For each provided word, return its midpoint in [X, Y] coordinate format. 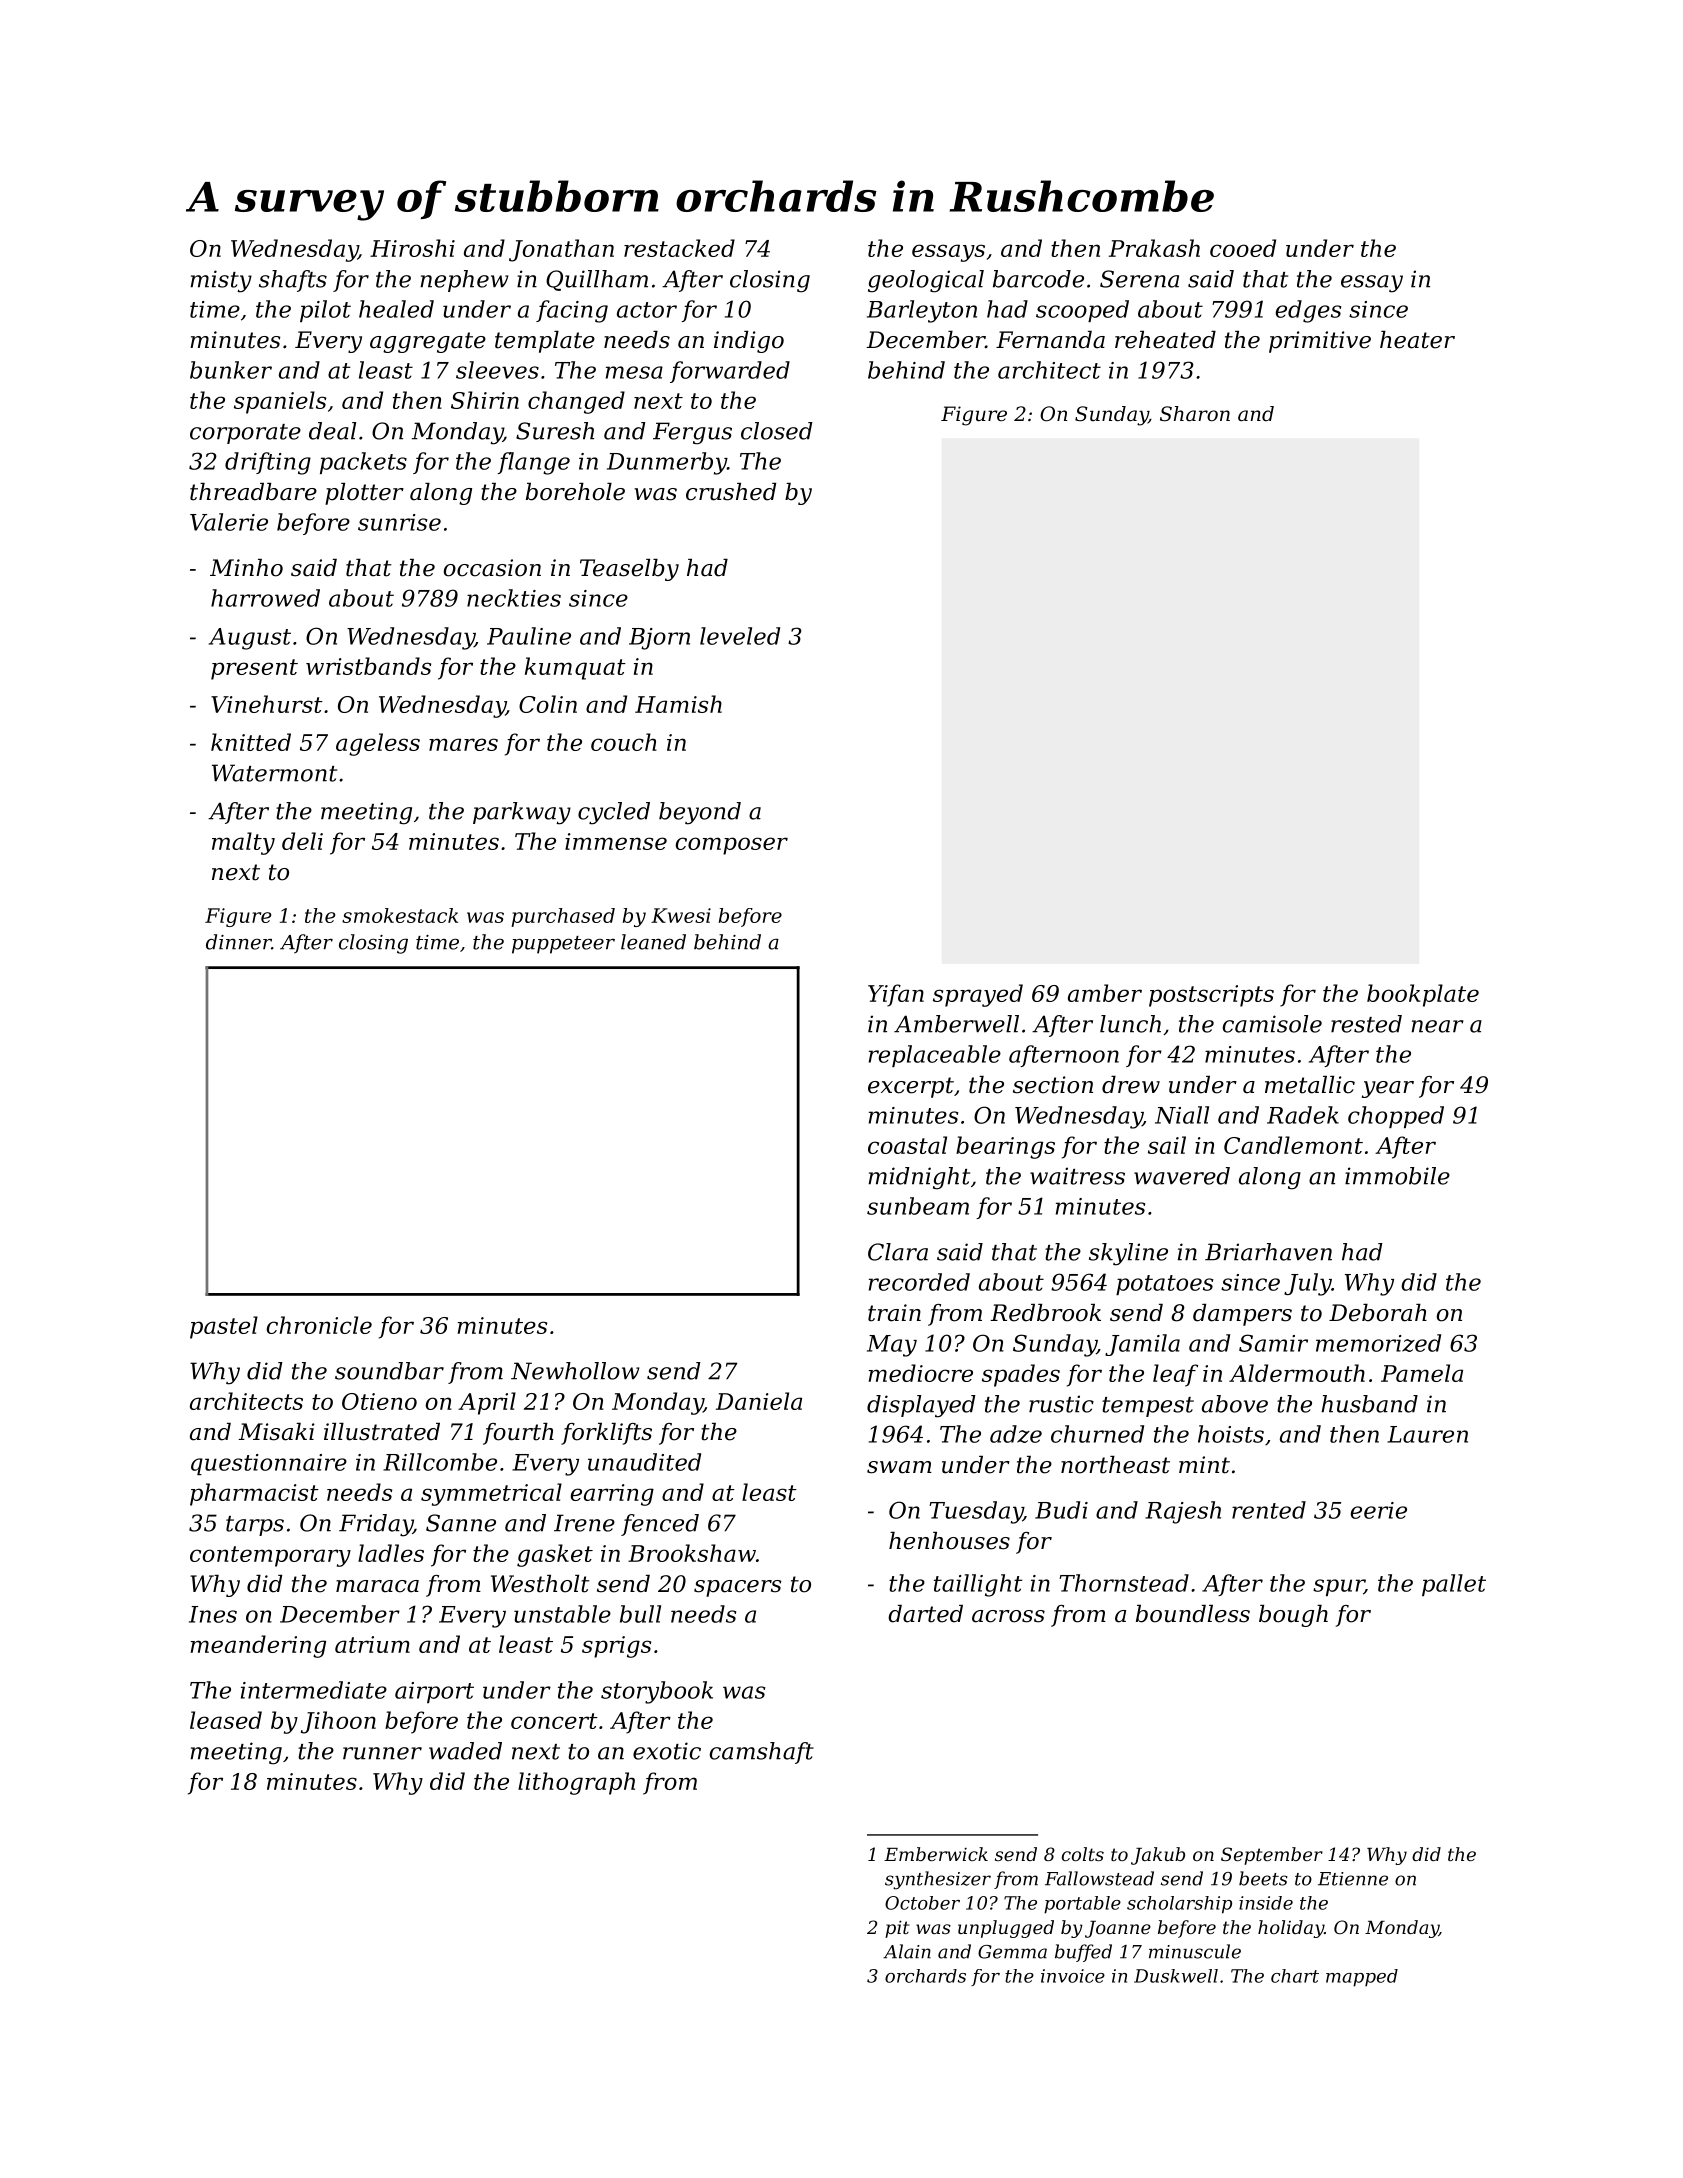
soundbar [389, 1371]
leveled [740, 636]
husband [1369, 1404]
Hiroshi [412, 248]
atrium [372, 1644]
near [1437, 1026]
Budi [1061, 1510]
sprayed [978, 995]
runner [382, 1753]
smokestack [400, 915]
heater [1417, 340]
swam [899, 1467]
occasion [492, 568]
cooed [1243, 248]
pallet [1454, 1585]
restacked [679, 248]
